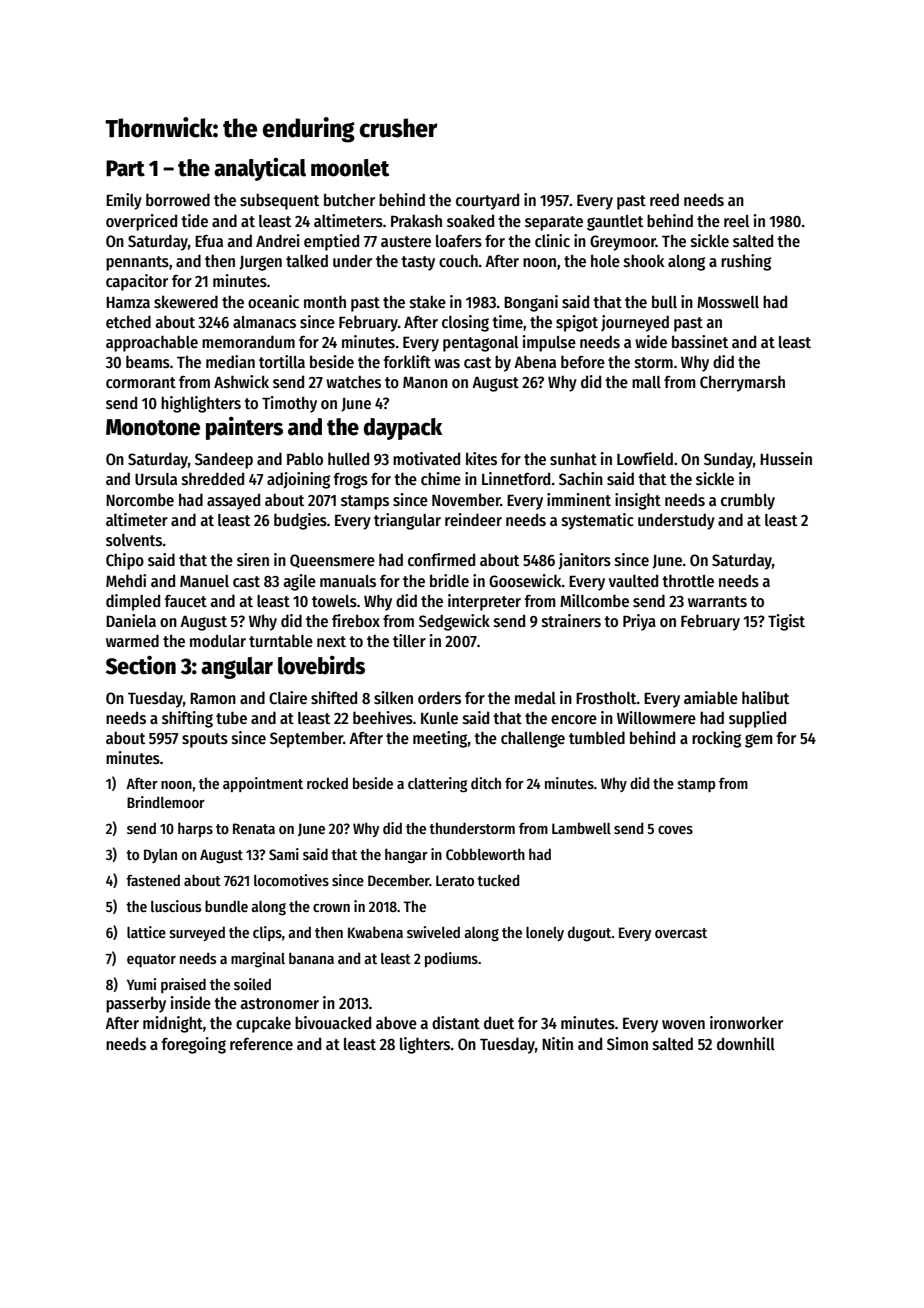 This screenshot has height=1308, width=924. What do you see at coordinates (350, 168) in the screenshot?
I see `moonlet` at bounding box center [350, 168].
